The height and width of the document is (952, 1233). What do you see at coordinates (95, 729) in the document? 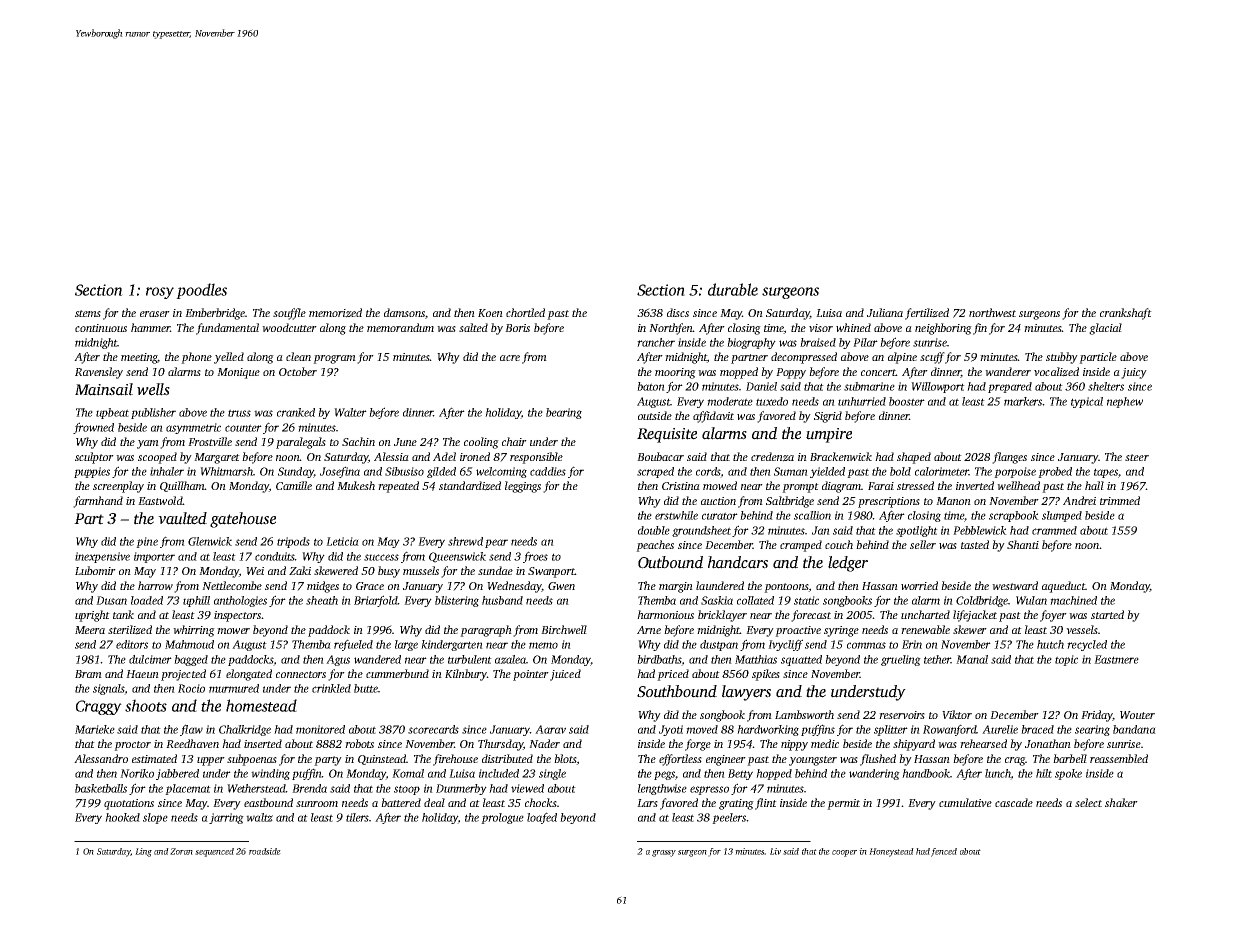
I see `Marieke` at bounding box center [95, 729].
